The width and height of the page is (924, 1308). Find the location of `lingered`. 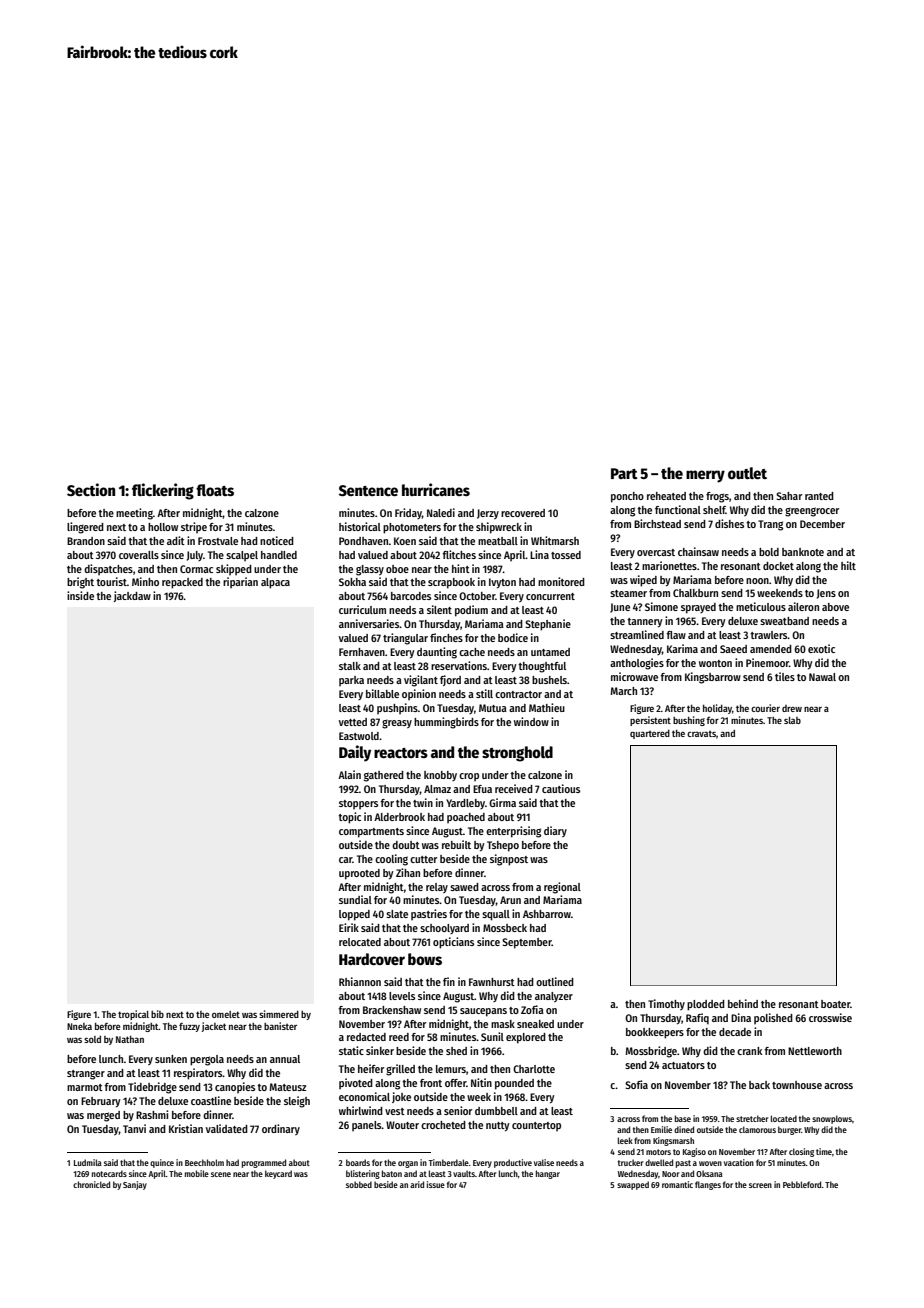

lingered is located at coordinates (85, 528).
